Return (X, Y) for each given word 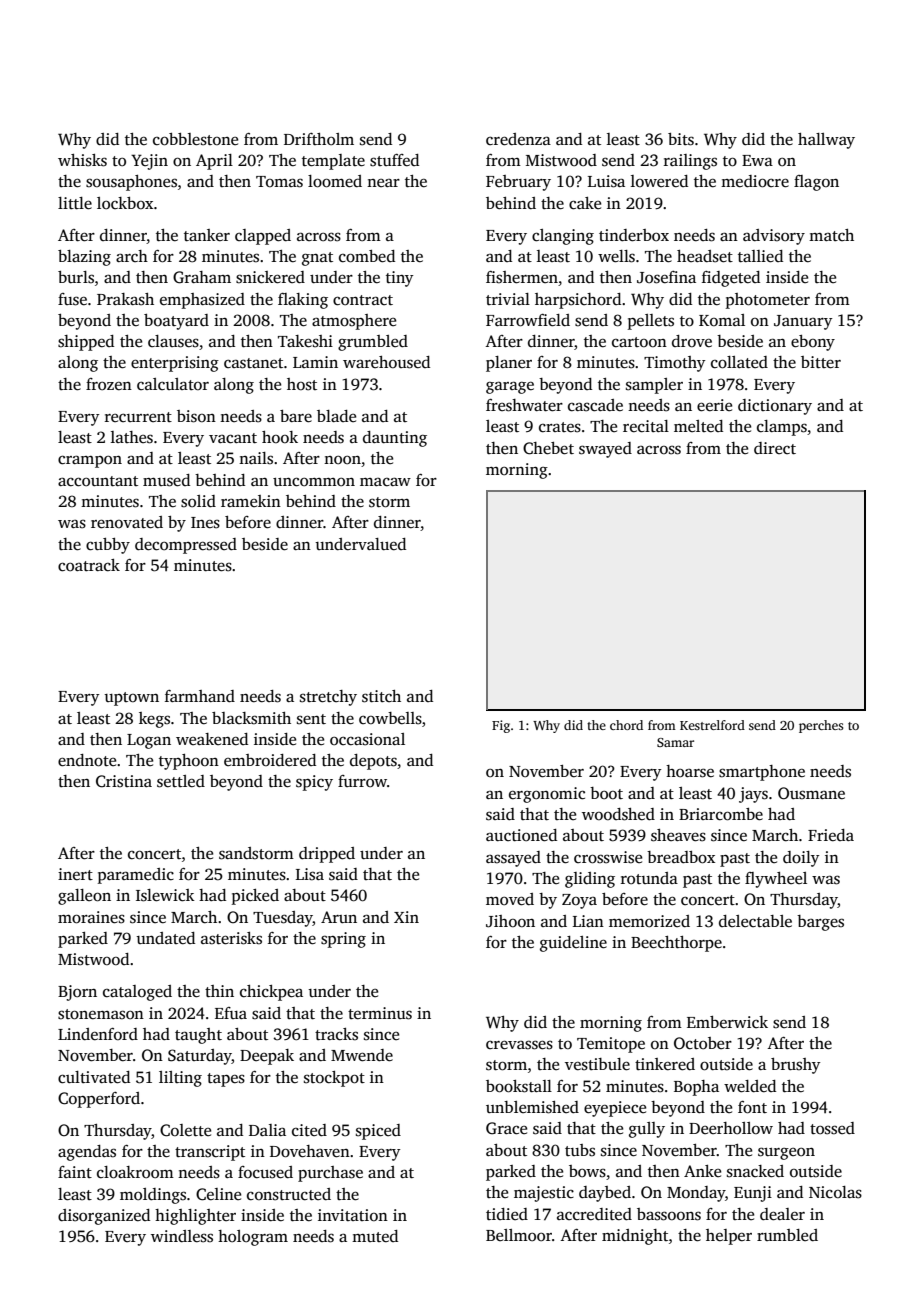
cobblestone (195, 139)
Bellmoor (519, 1235)
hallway (826, 141)
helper (729, 1237)
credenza (518, 139)
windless (182, 1236)
